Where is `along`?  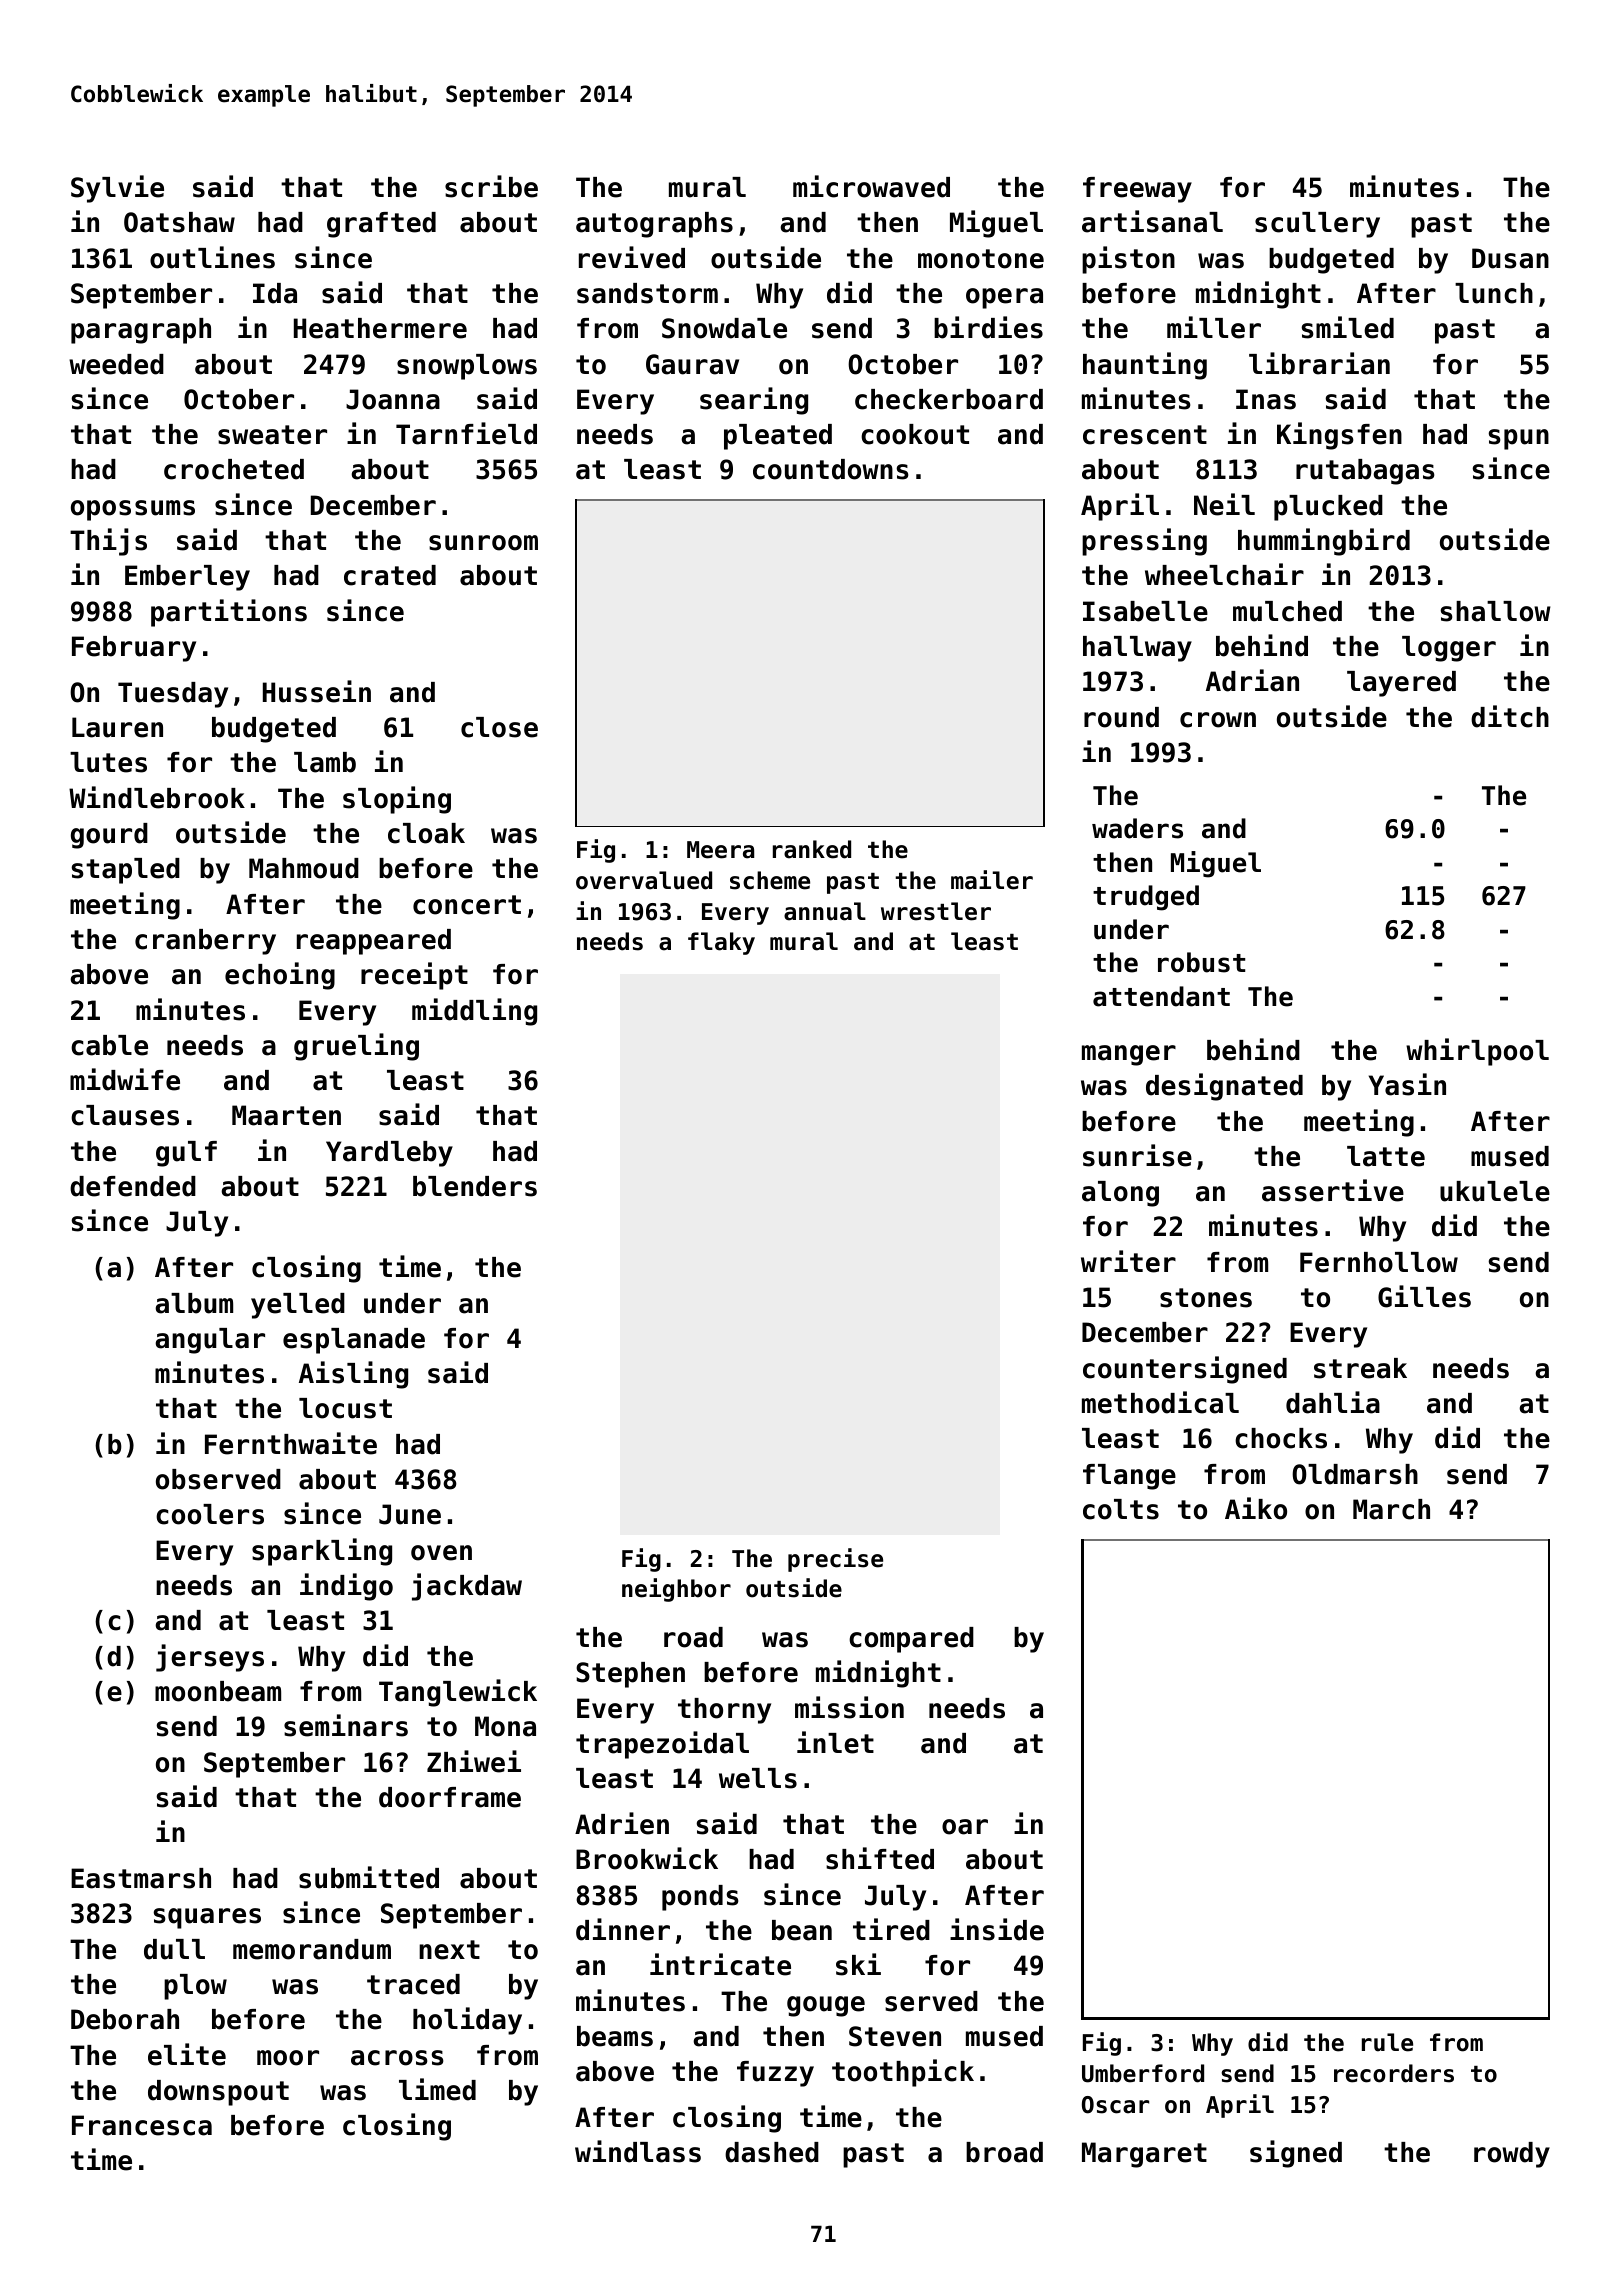 along is located at coordinates (1120, 1194).
